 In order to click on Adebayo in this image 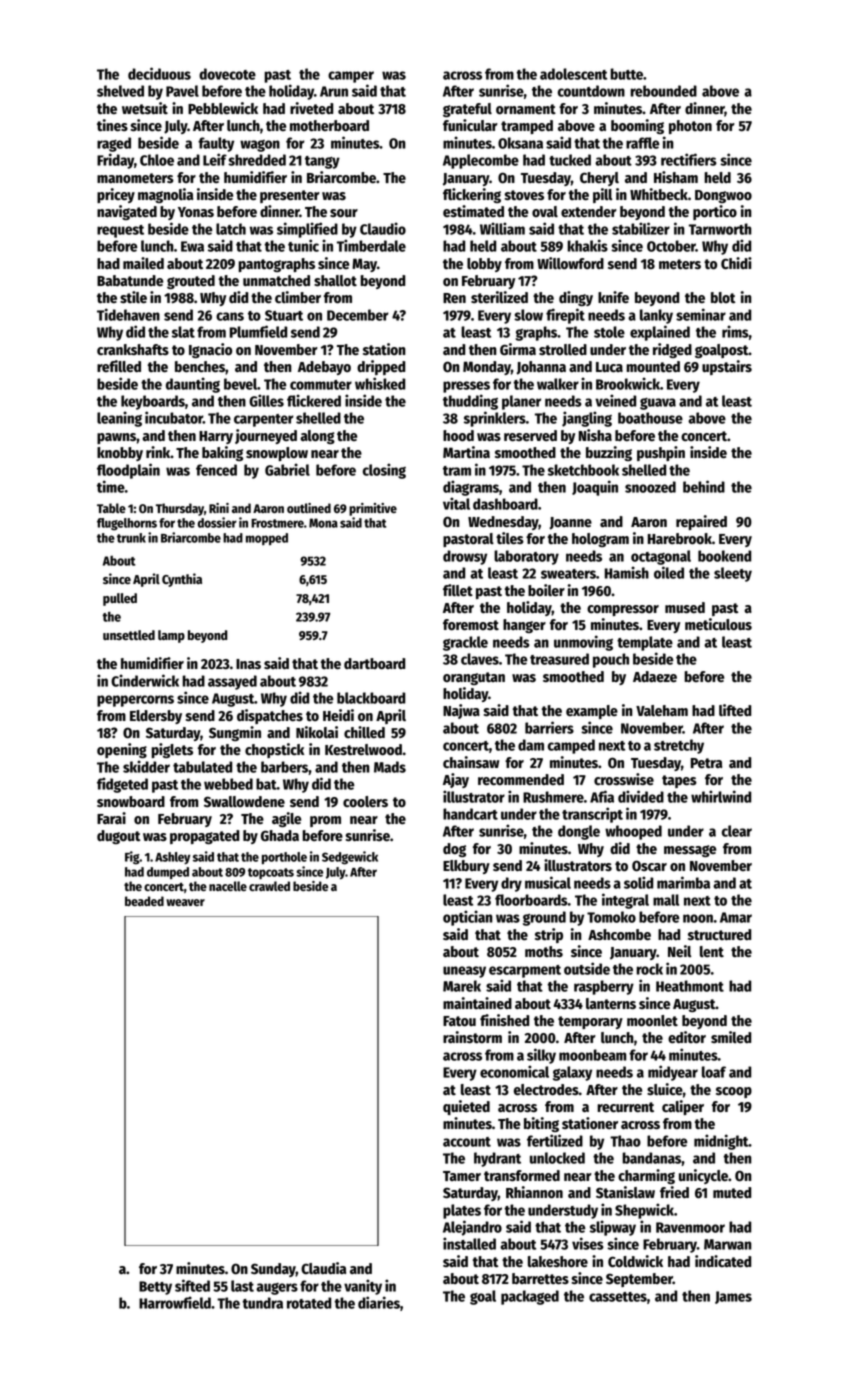, I will do `click(324, 368)`.
